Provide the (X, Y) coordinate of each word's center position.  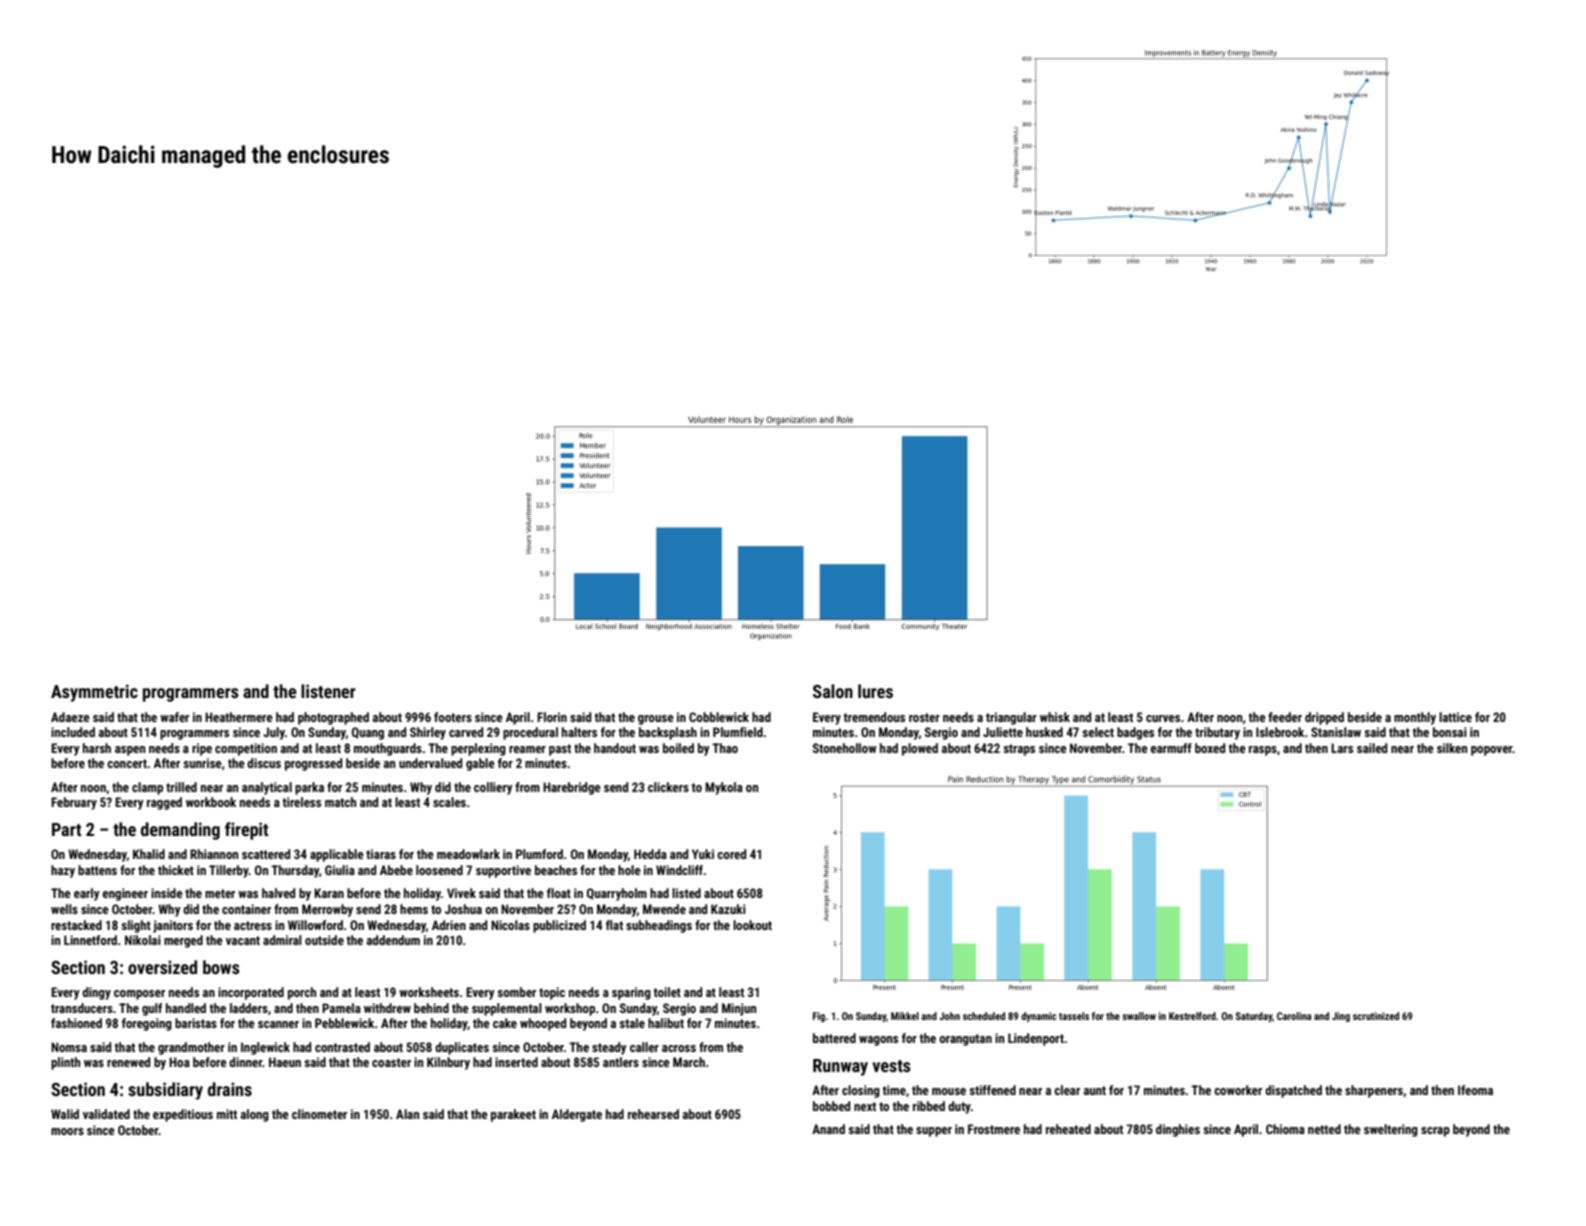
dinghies (1178, 1130)
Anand (828, 1129)
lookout (752, 925)
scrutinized (1376, 1016)
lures (875, 691)
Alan (407, 1114)
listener (328, 691)
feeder (1285, 717)
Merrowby (327, 910)
